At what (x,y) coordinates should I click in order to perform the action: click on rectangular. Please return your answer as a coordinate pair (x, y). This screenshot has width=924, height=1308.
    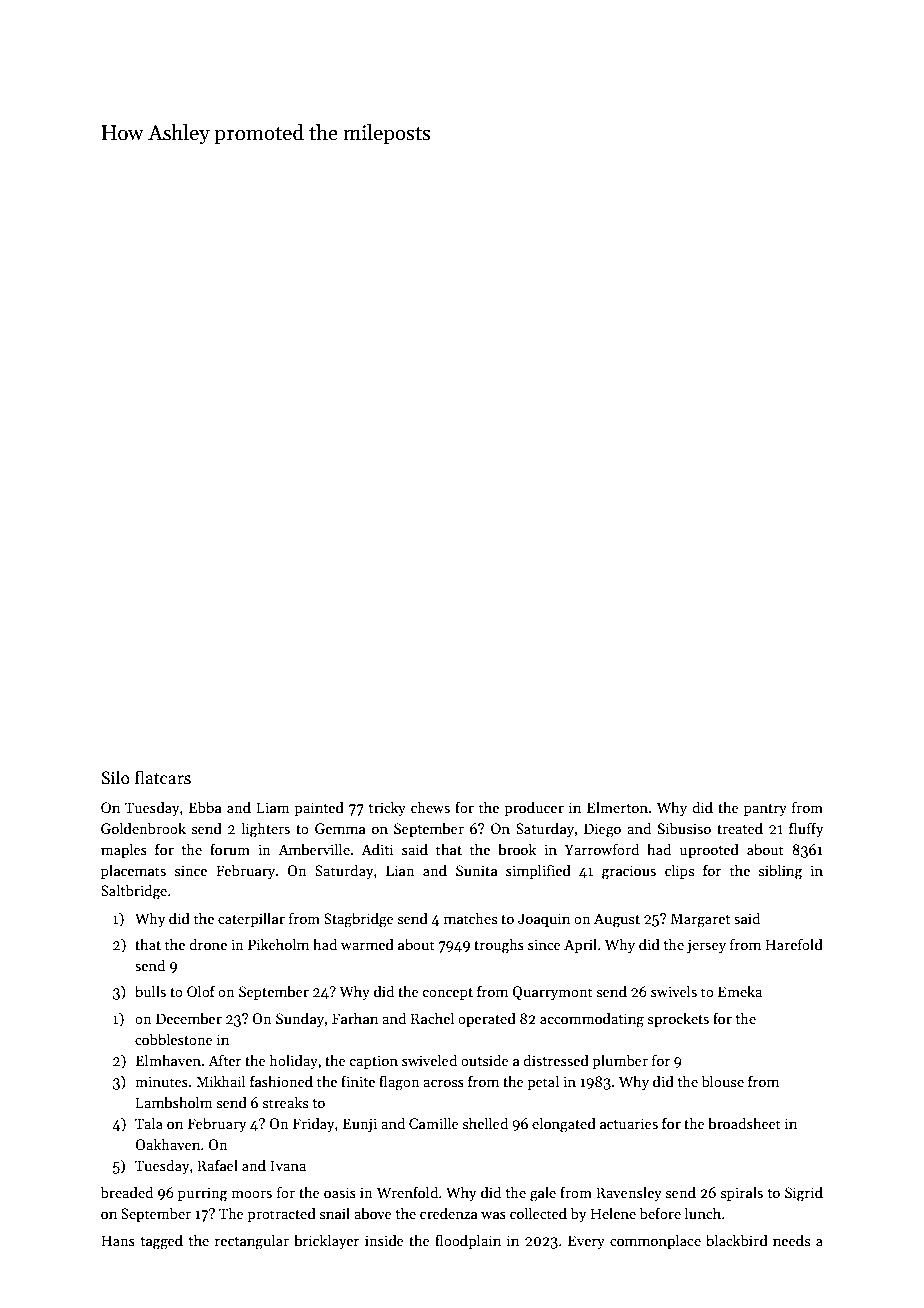
    Looking at the image, I should click on (252, 1242).
